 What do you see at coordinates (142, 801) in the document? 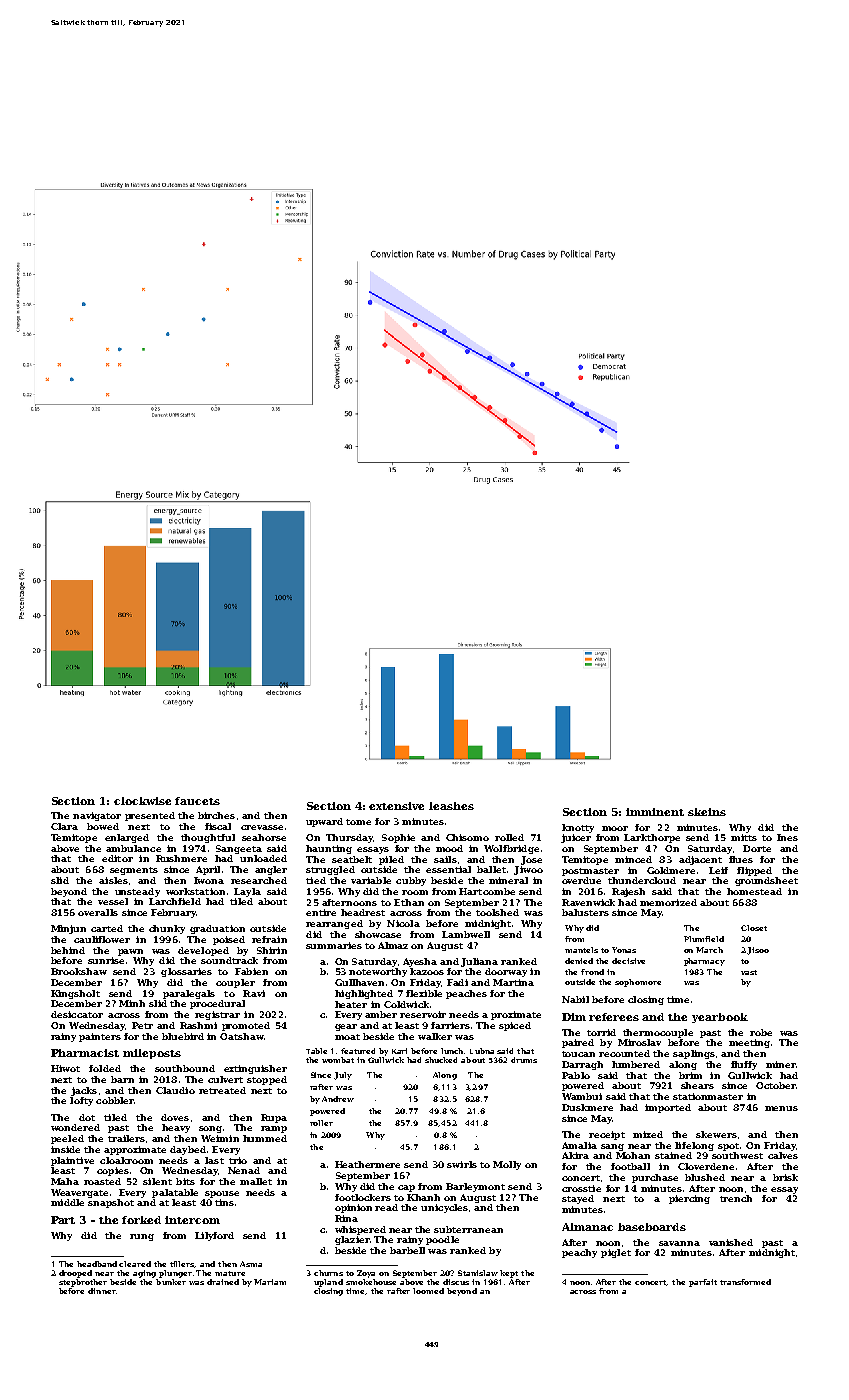
I see `clockwise` at bounding box center [142, 801].
